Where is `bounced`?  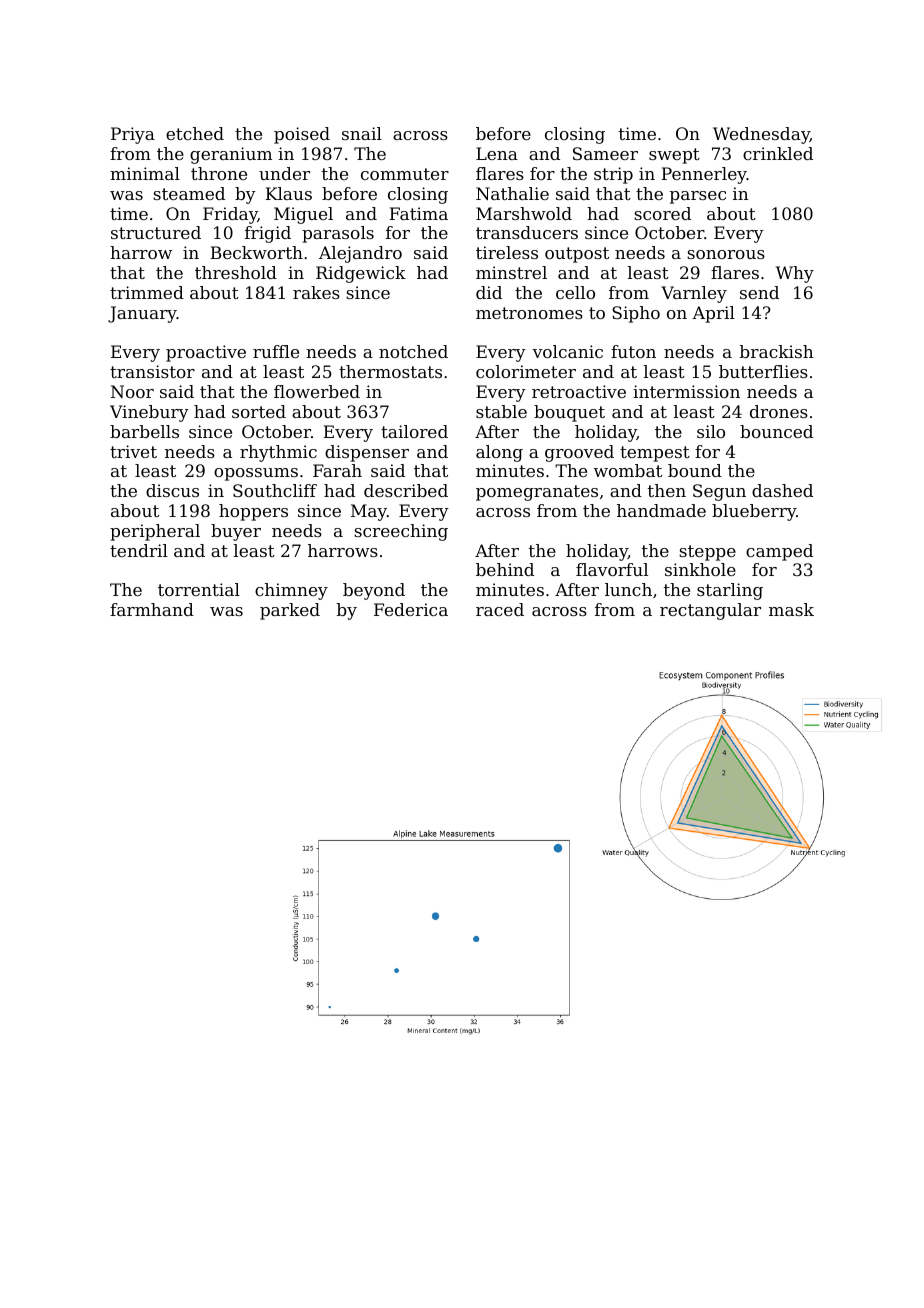
bounced is located at coordinates (776, 431).
